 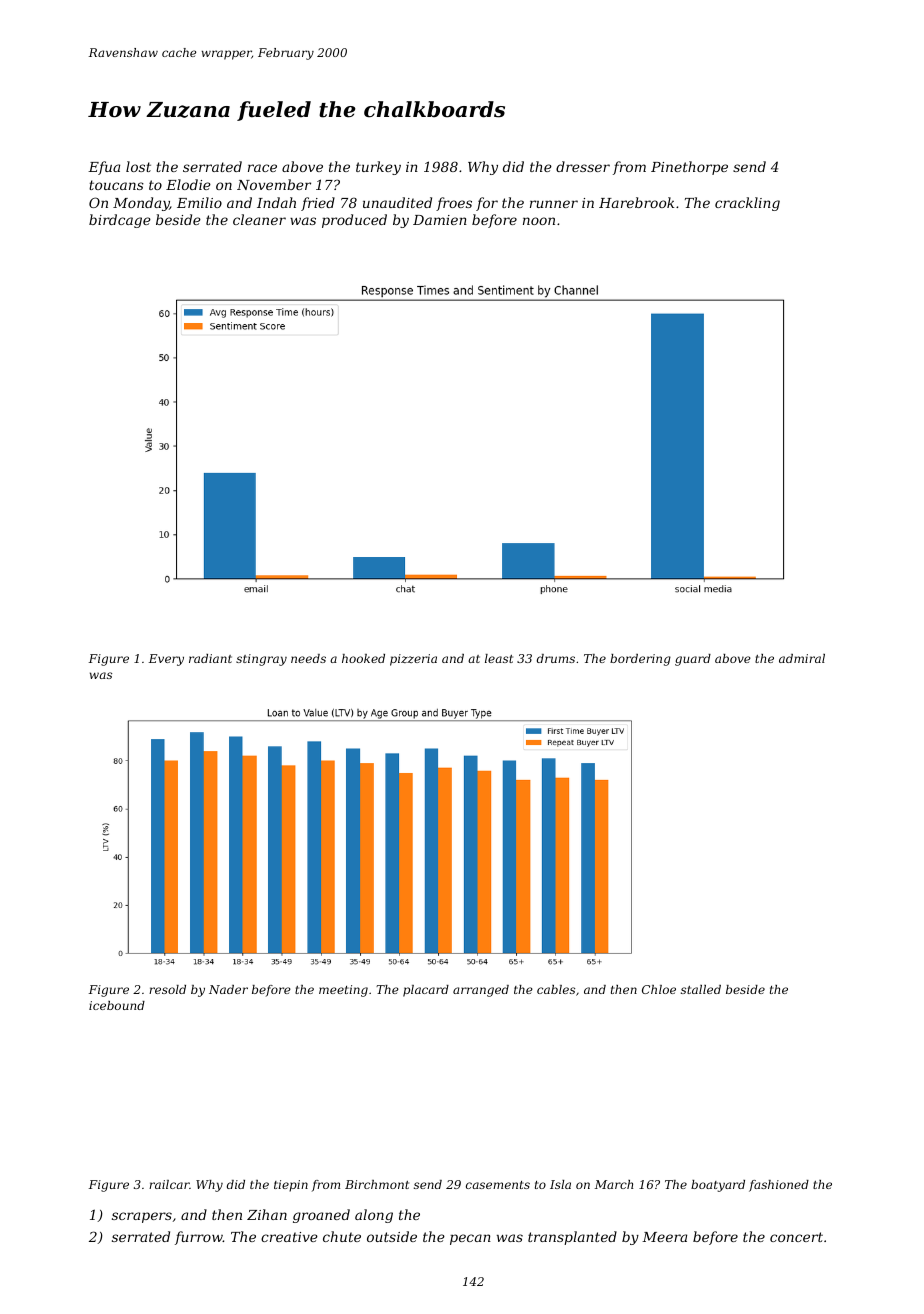 What do you see at coordinates (440, 220) in the screenshot?
I see `Damien` at bounding box center [440, 220].
